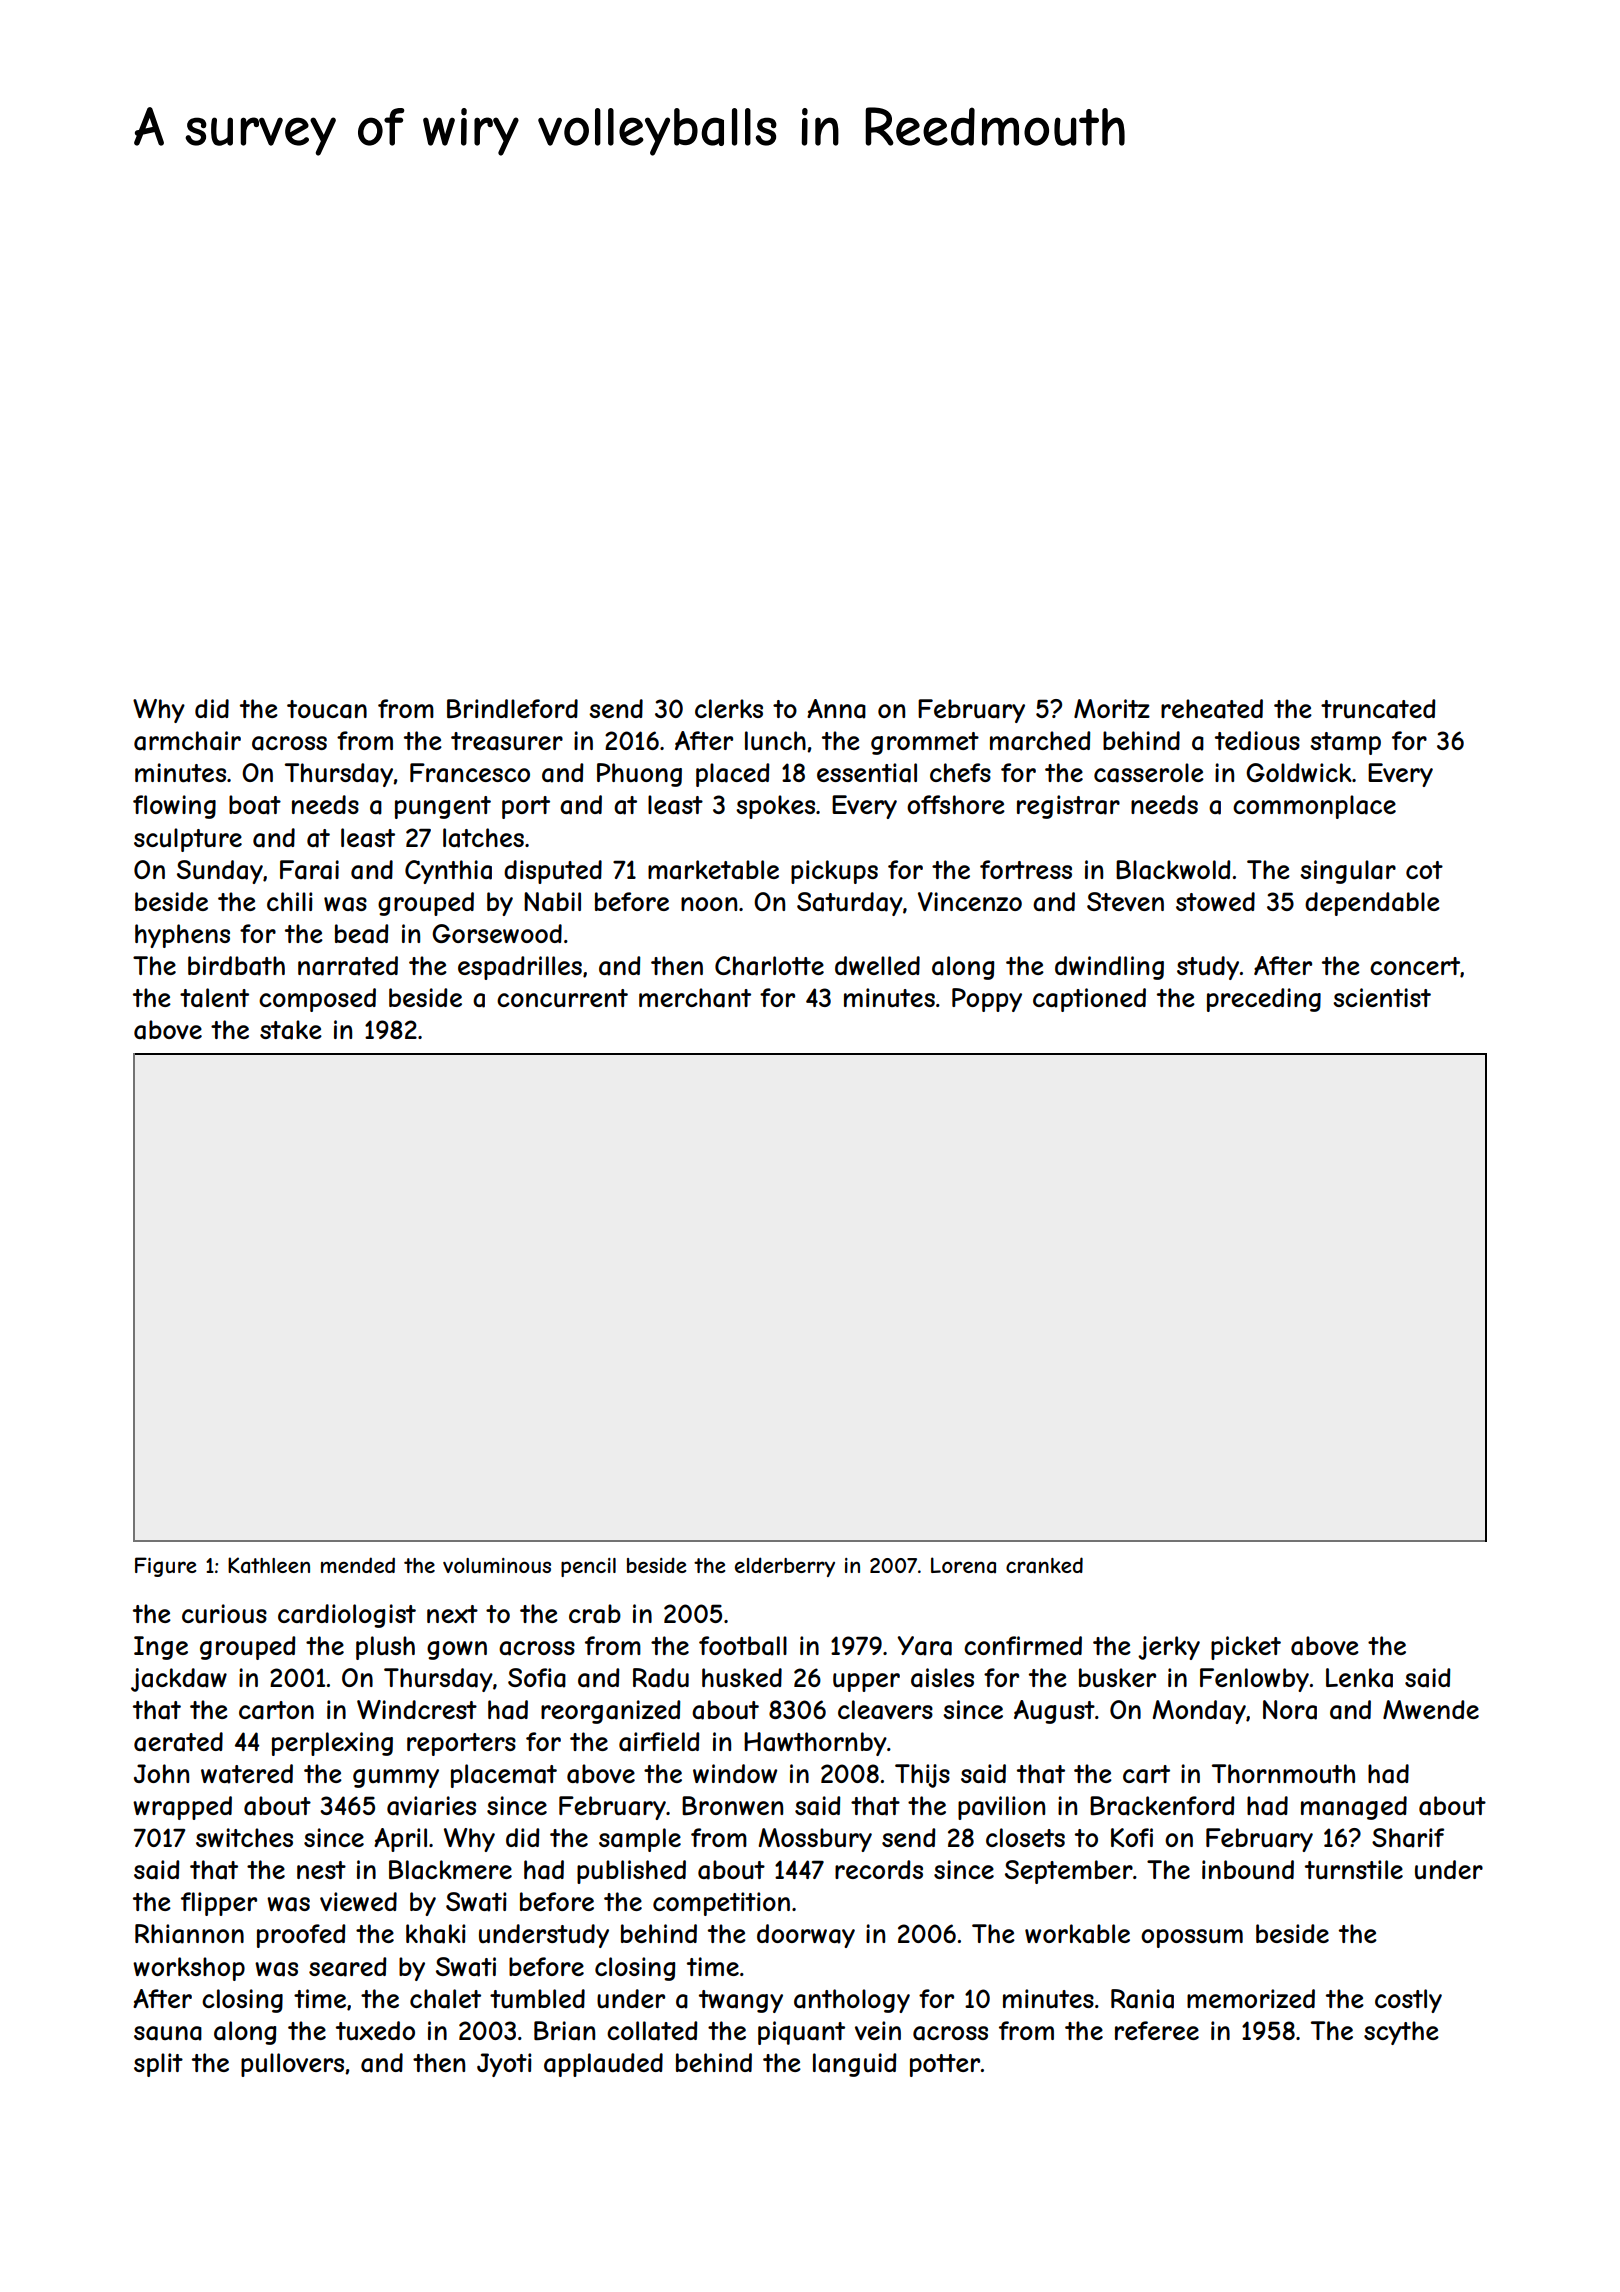  What do you see at coordinates (375, 2030) in the screenshot?
I see `tuxedo` at bounding box center [375, 2030].
